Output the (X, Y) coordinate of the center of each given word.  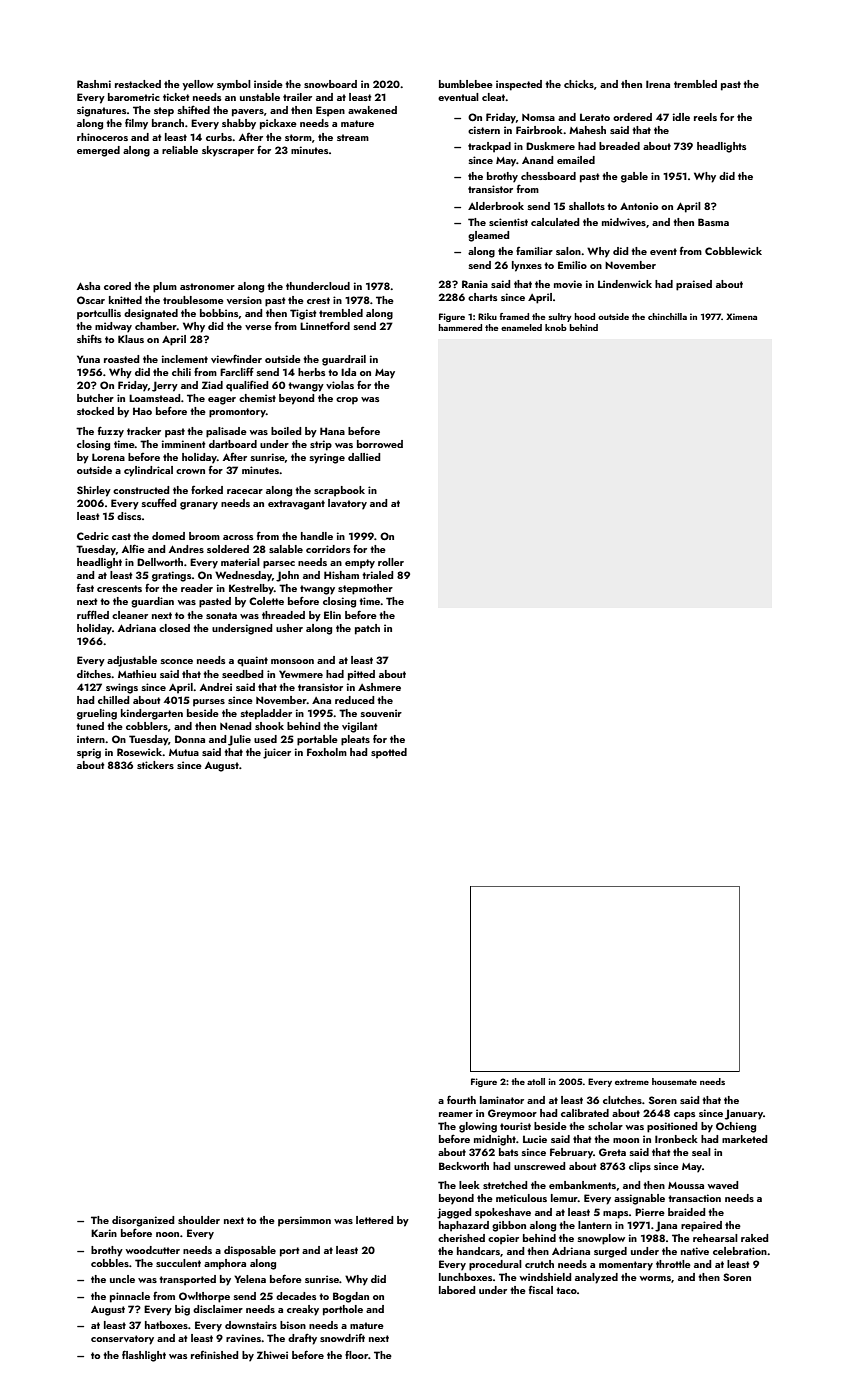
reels (705, 117)
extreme (632, 1082)
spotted (389, 753)
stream (353, 137)
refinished (214, 1355)
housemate (674, 1081)
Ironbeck (676, 1139)
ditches (94, 674)
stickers (155, 765)
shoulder (199, 1220)
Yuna (88, 359)
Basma (713, 222)
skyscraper (228, 151)
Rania (475, 284)
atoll (536, 1081)
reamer (456, 1114)
